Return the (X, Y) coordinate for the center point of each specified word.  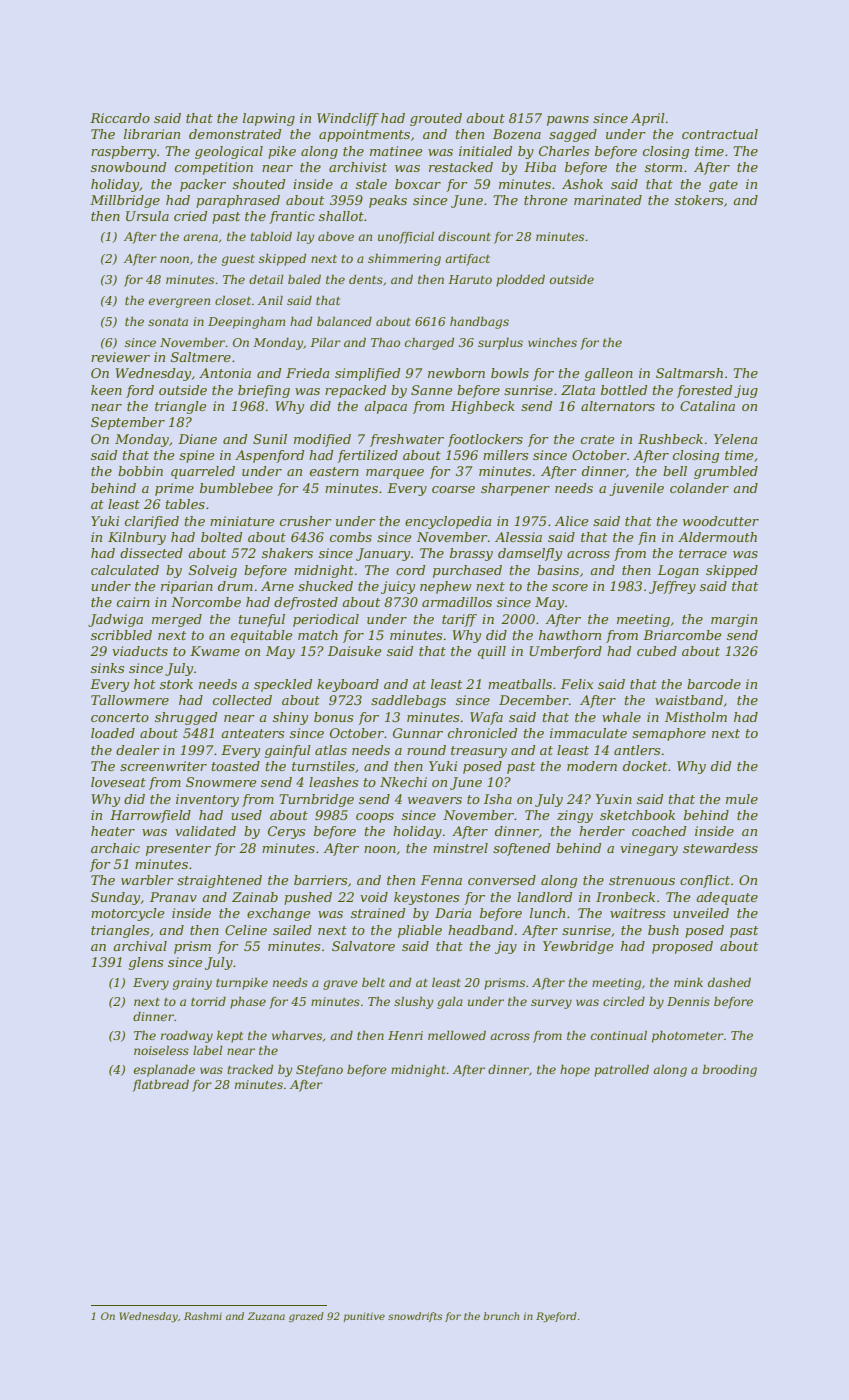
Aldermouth (717, 537)
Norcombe (206, 602)
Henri (405, 1035)
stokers (699, 200)
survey (551, 1004)
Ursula (147, 216)
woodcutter (721, 521)
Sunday (115, 898)
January (383, 554)
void (374, 897)
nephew (446, 587)
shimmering (404, 259)
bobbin (140, 471)
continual (619, 1035)
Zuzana (266, 1316)
